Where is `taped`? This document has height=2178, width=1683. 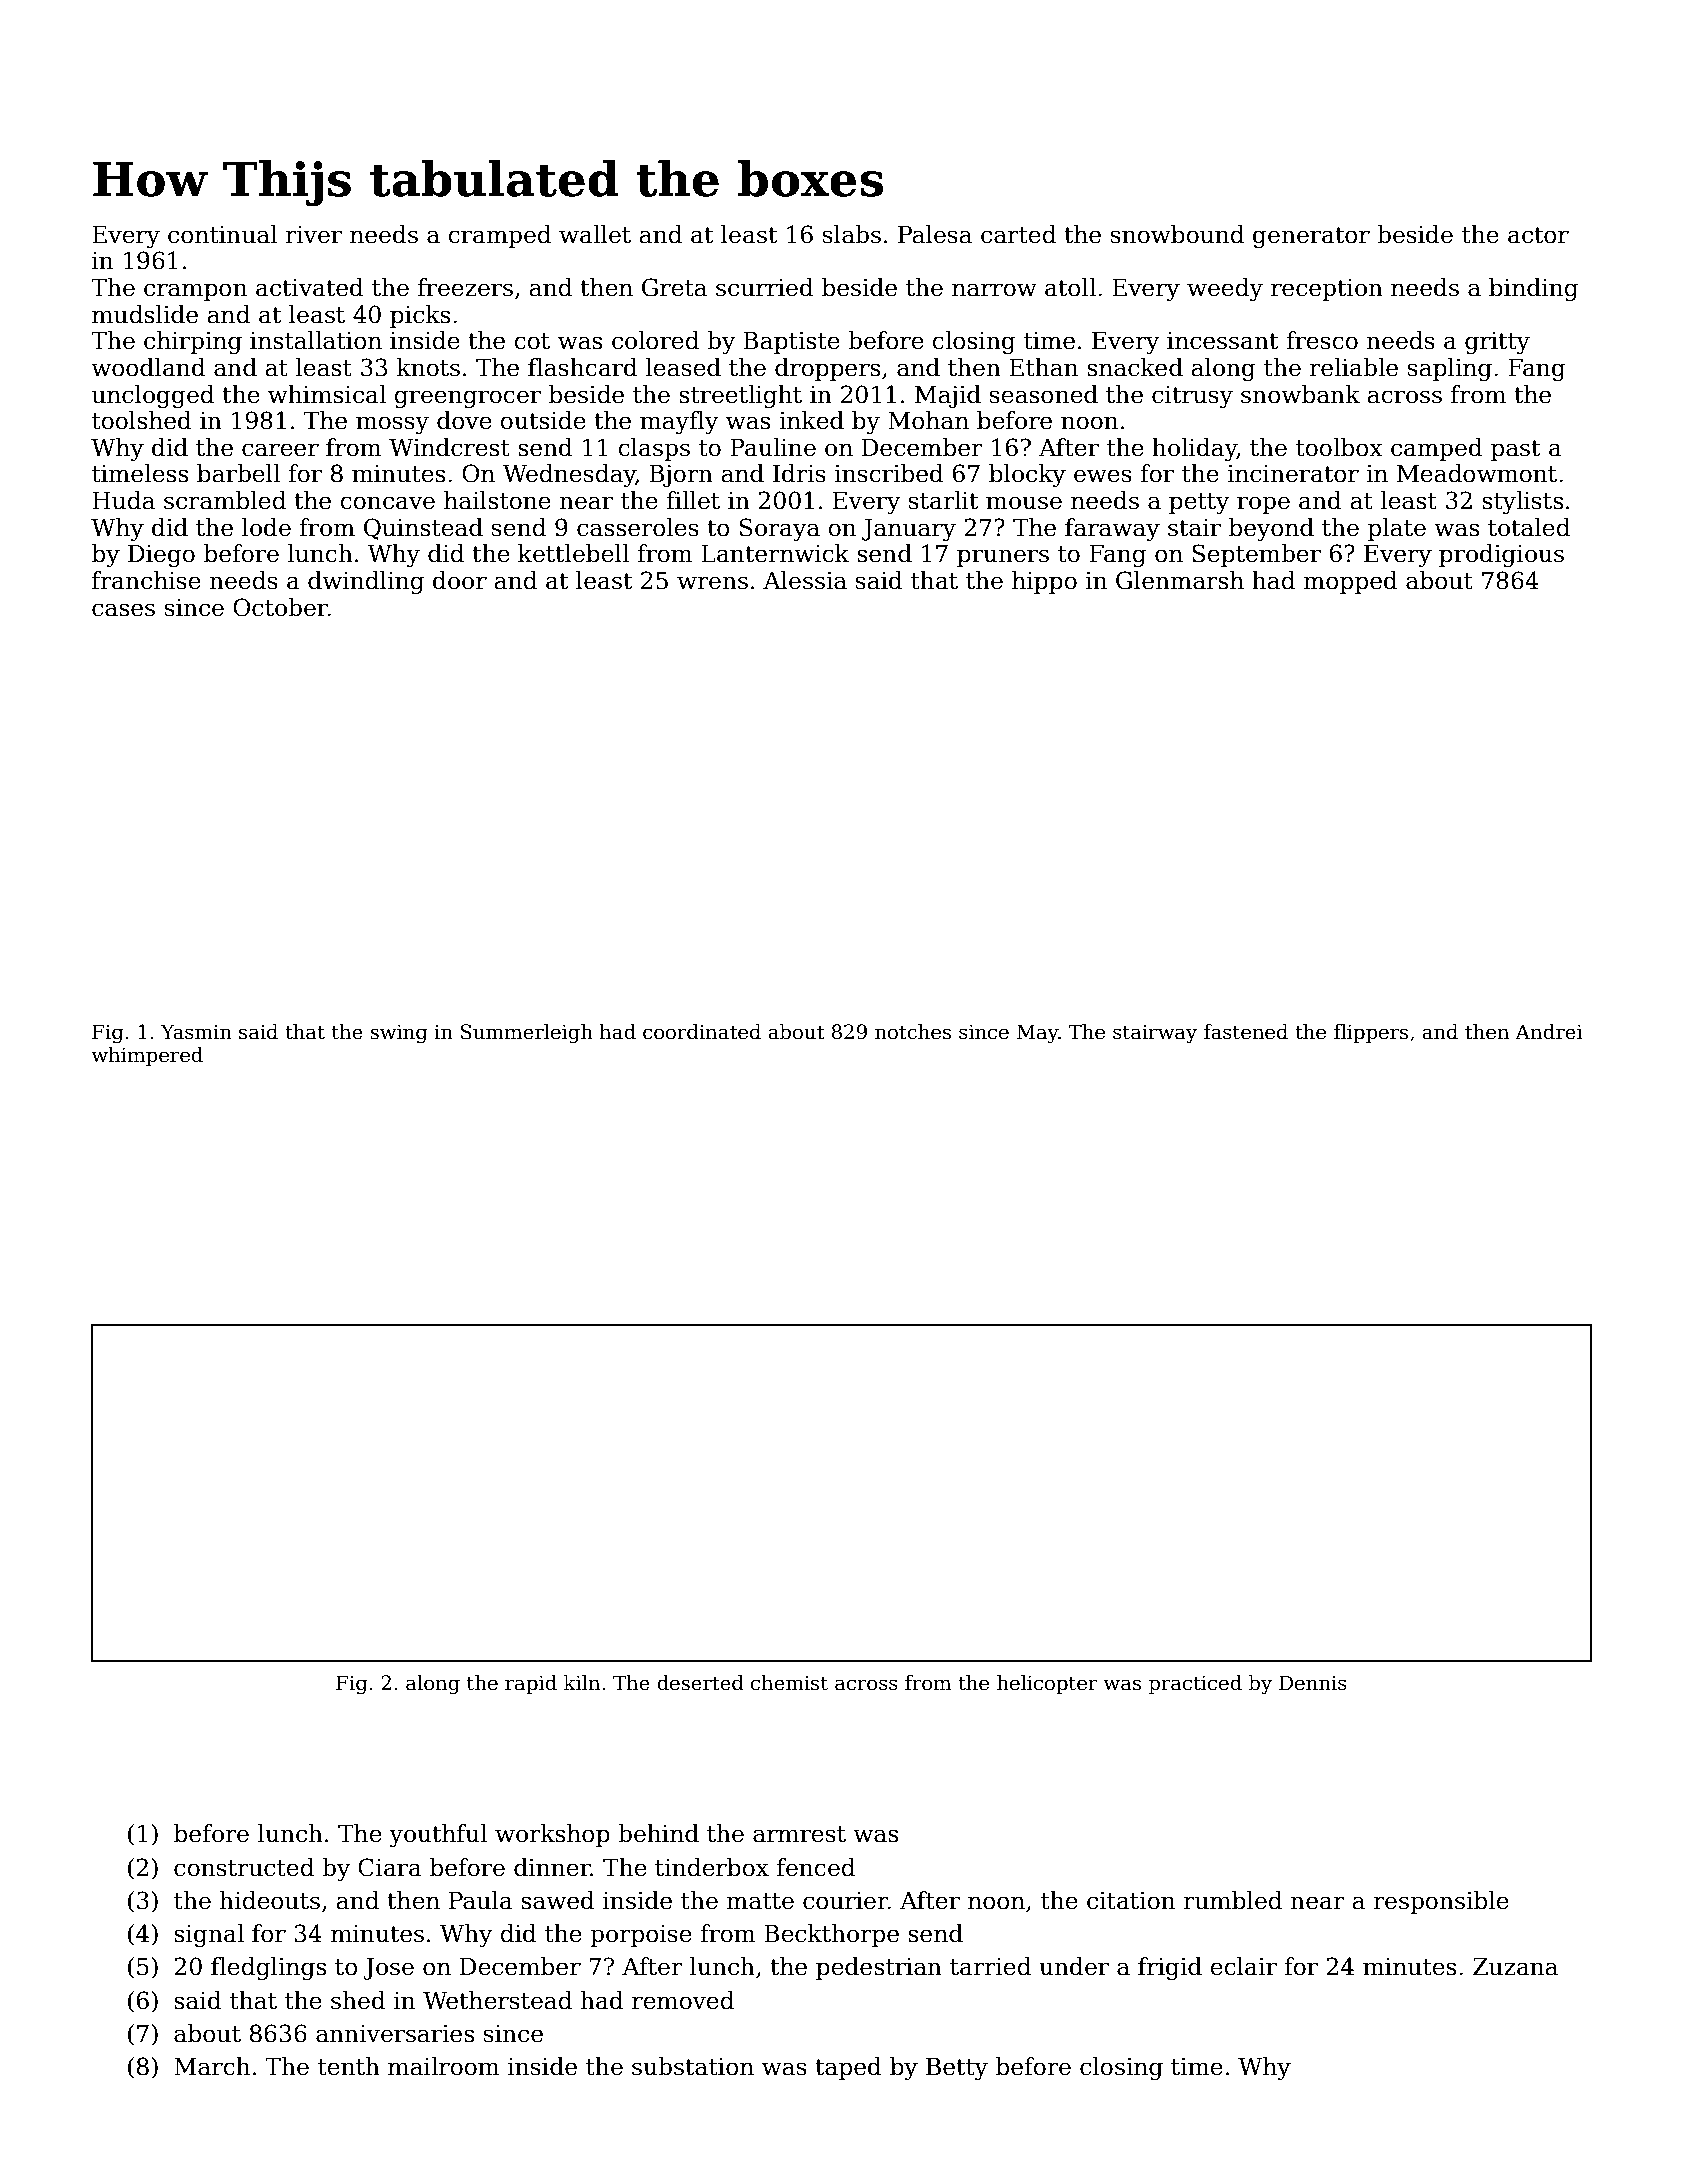 taped is located at coordinates (848, 2068).
